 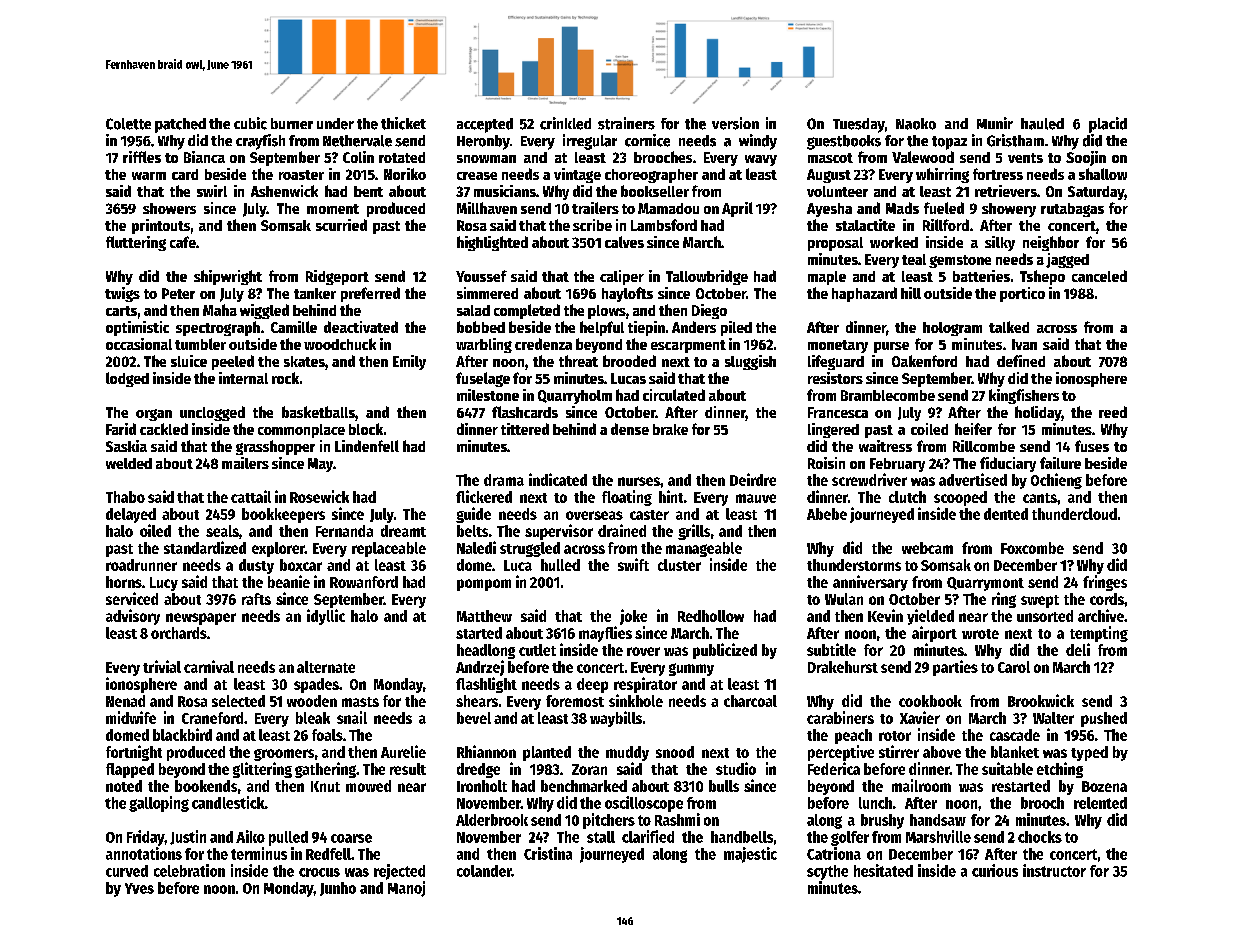 I want to click on webcam, so click(x=927, y=548).
